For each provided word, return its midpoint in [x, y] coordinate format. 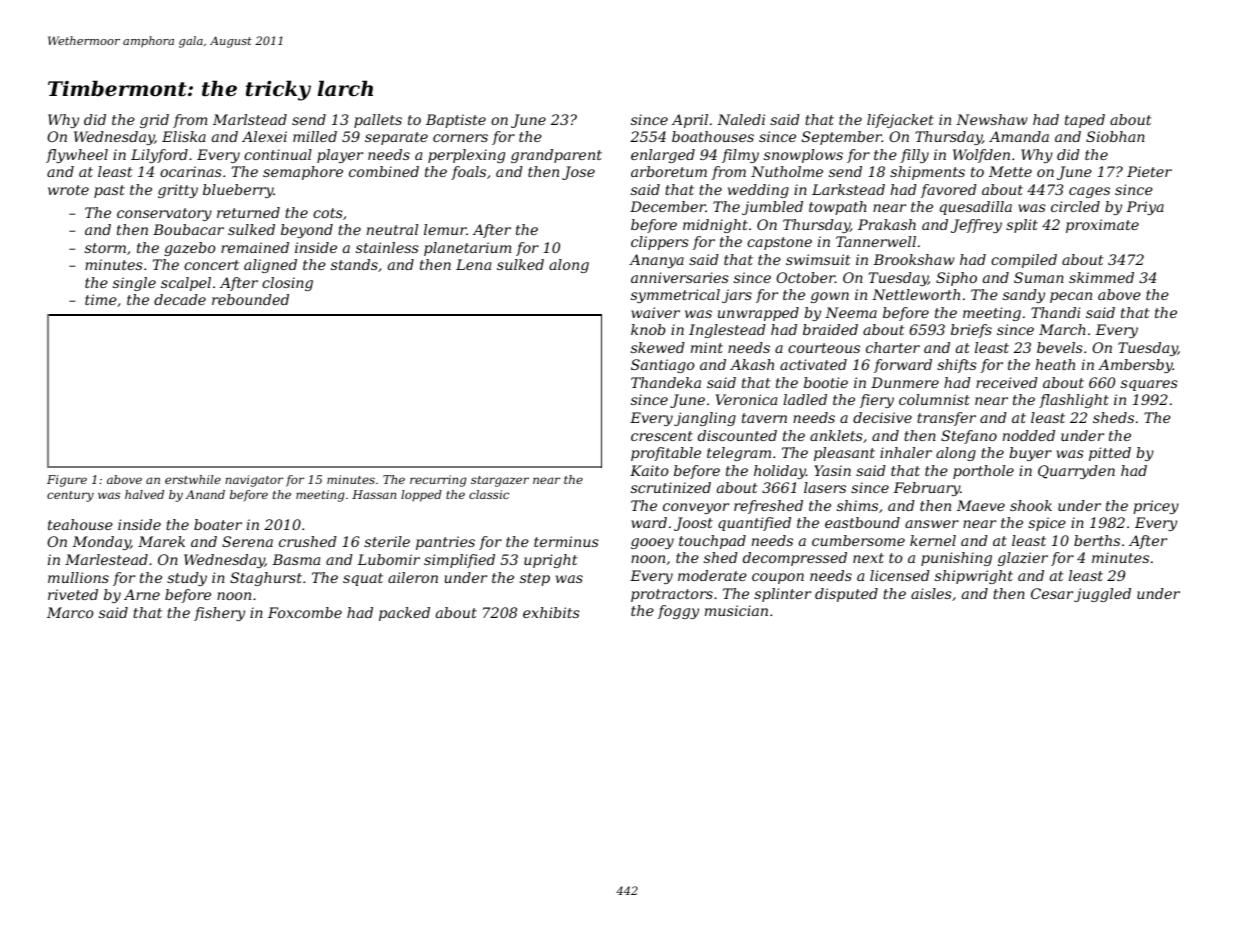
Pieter [1149, 171]
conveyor [696, 508]
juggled [1102, 595]
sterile [387, 541]
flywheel [77, 156]
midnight [715, 226]
